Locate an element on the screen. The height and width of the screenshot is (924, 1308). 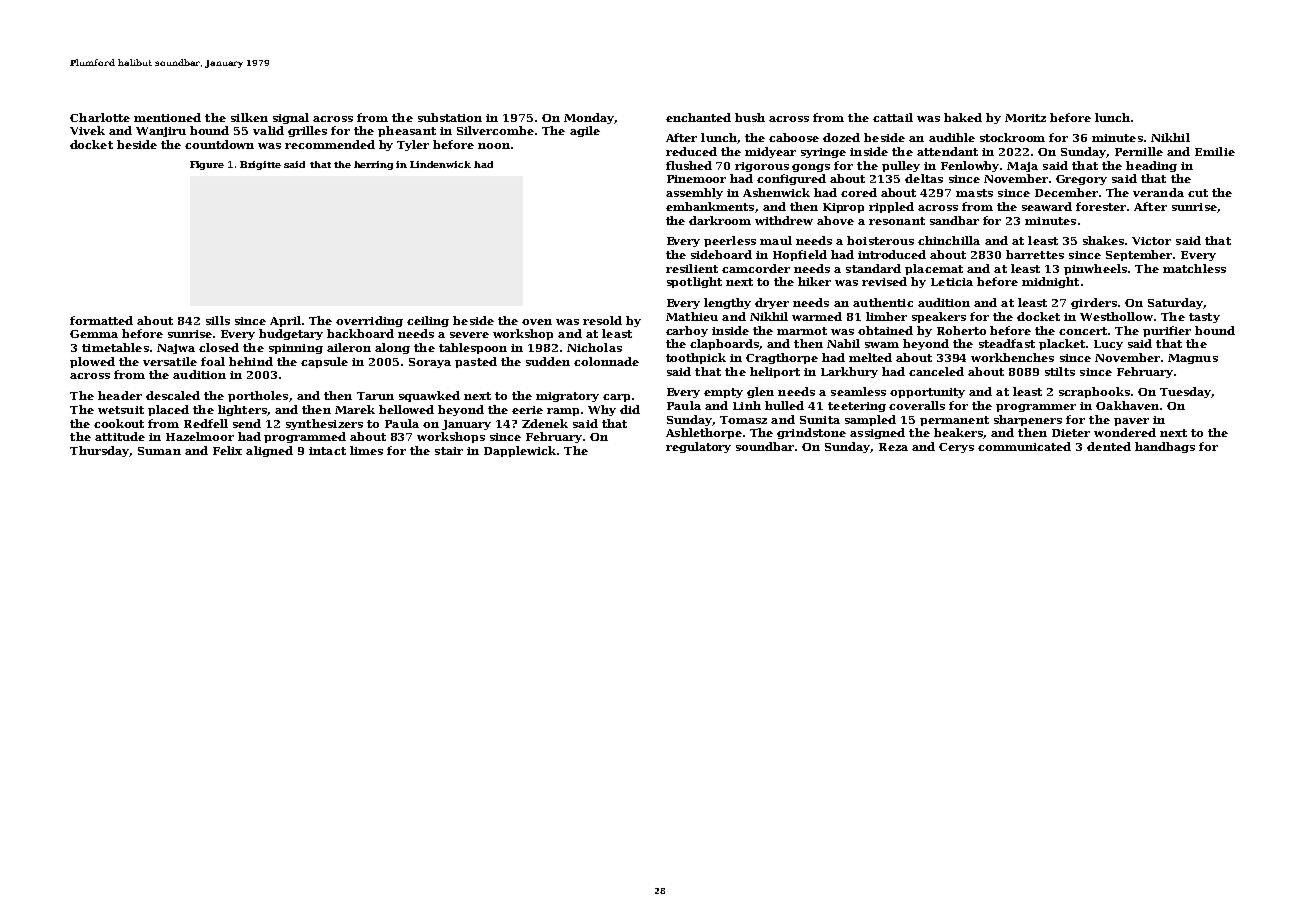
embankments is located at coordinates (710, 206).
